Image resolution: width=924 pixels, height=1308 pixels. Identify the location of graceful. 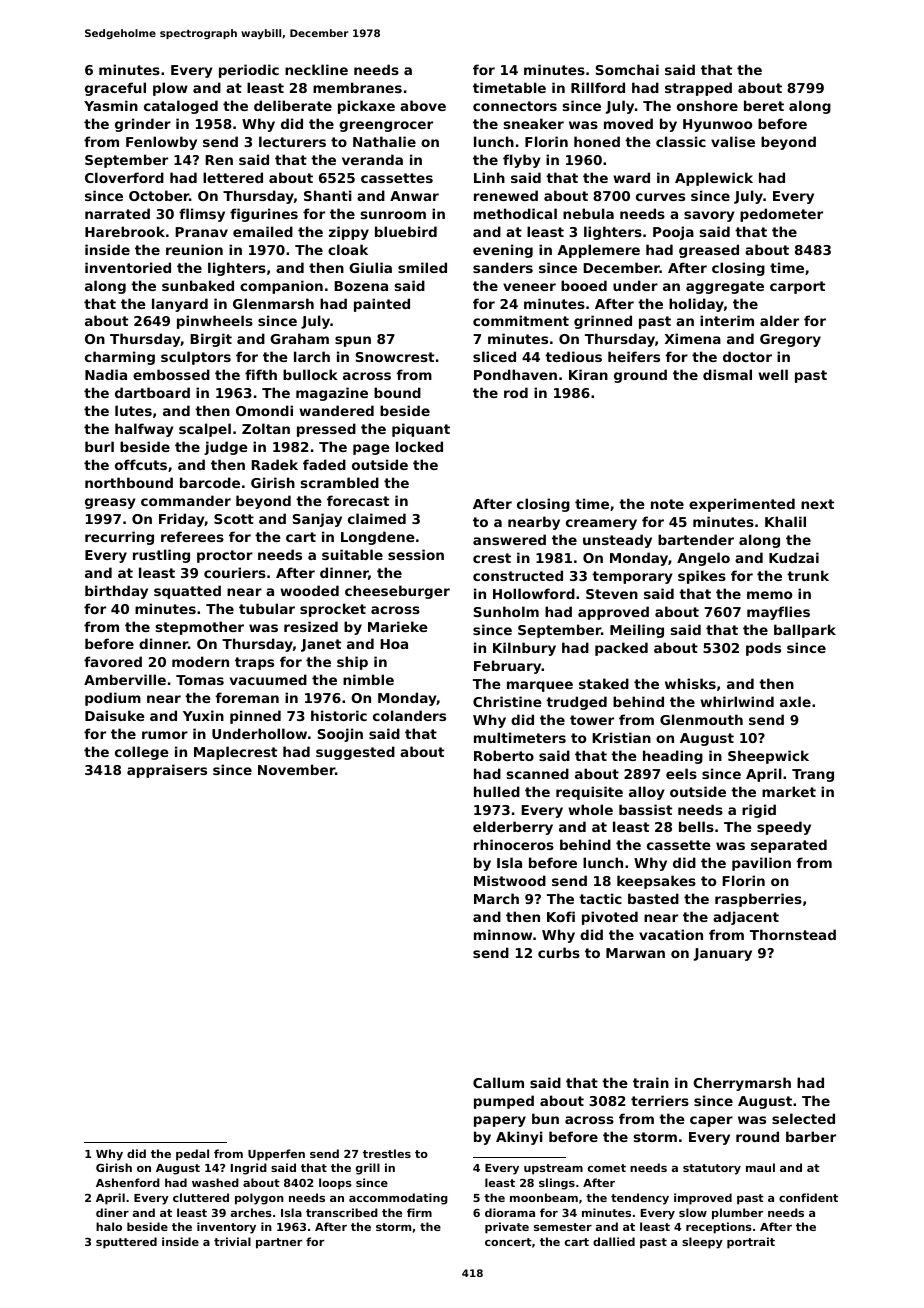
(115, 89).
